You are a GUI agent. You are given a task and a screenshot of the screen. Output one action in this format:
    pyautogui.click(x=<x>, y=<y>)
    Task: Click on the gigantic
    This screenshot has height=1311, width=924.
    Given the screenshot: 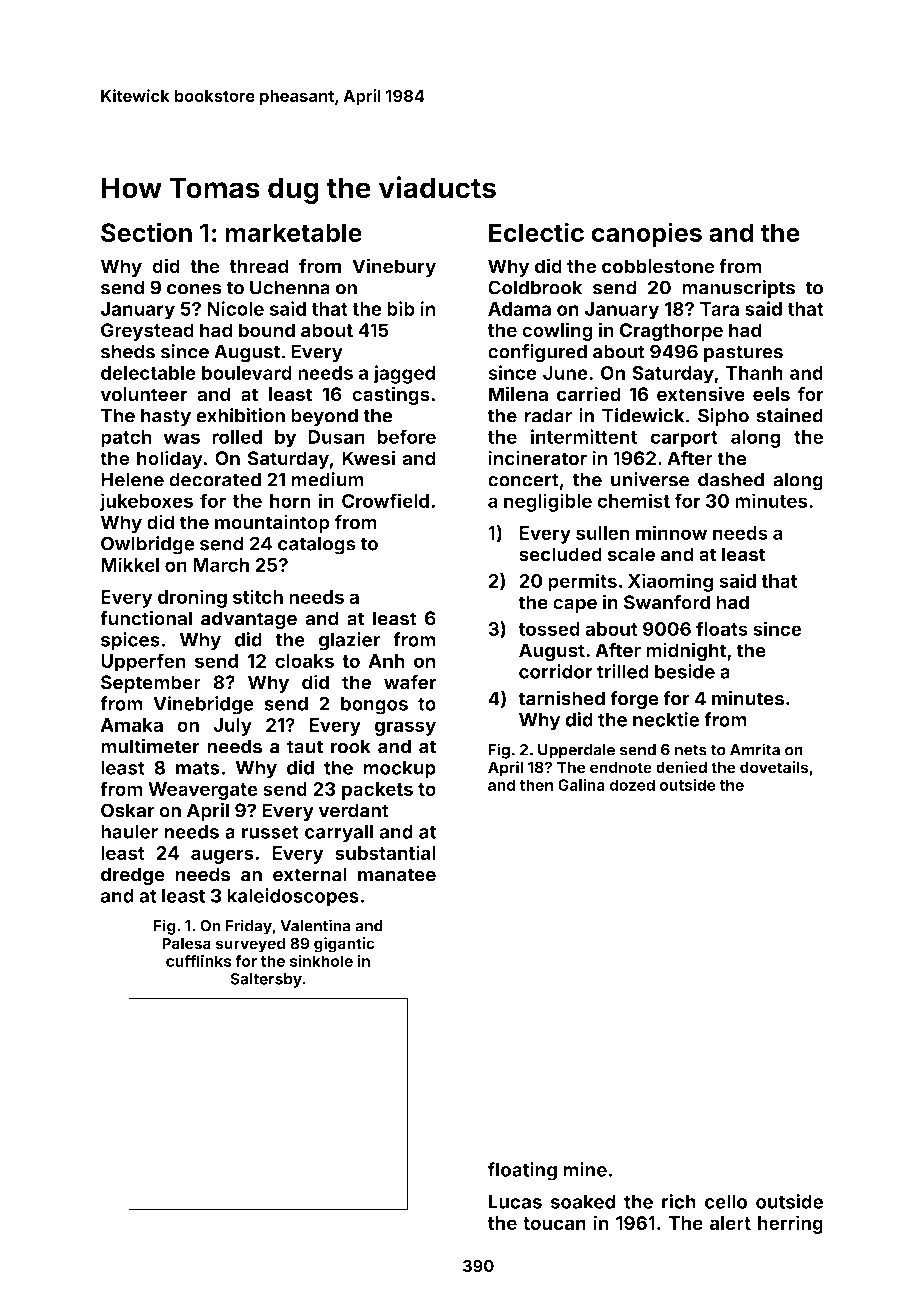 What is the action you would take?
    pyautogui.click(x=344, y=945)
